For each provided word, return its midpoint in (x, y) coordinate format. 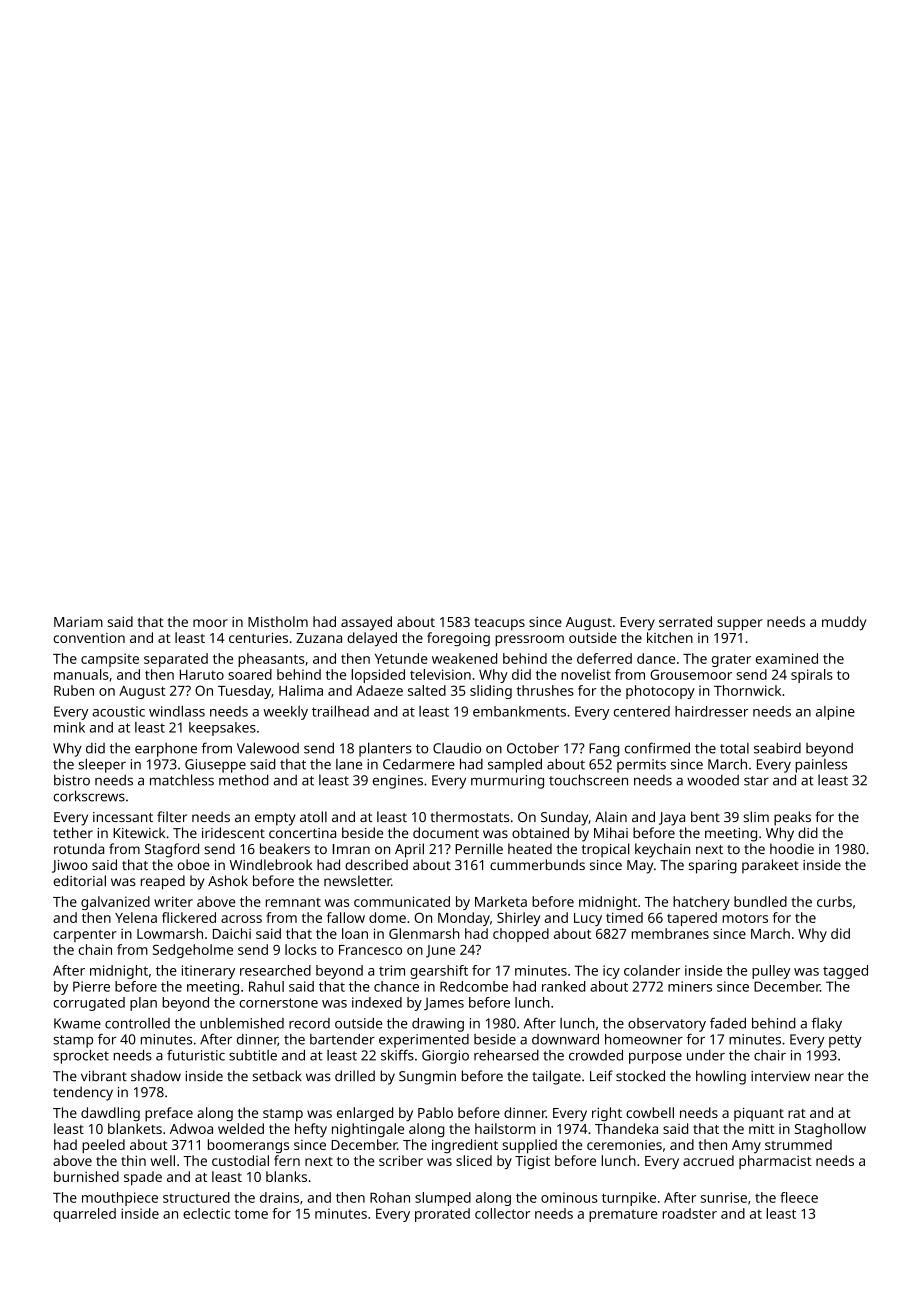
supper (740, 625)
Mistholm (278, 621)
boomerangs (248, 1146)
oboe (193, 864)
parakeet (770, 866)
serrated (685, 621)
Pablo (435, 1112)
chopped (521, 935)
